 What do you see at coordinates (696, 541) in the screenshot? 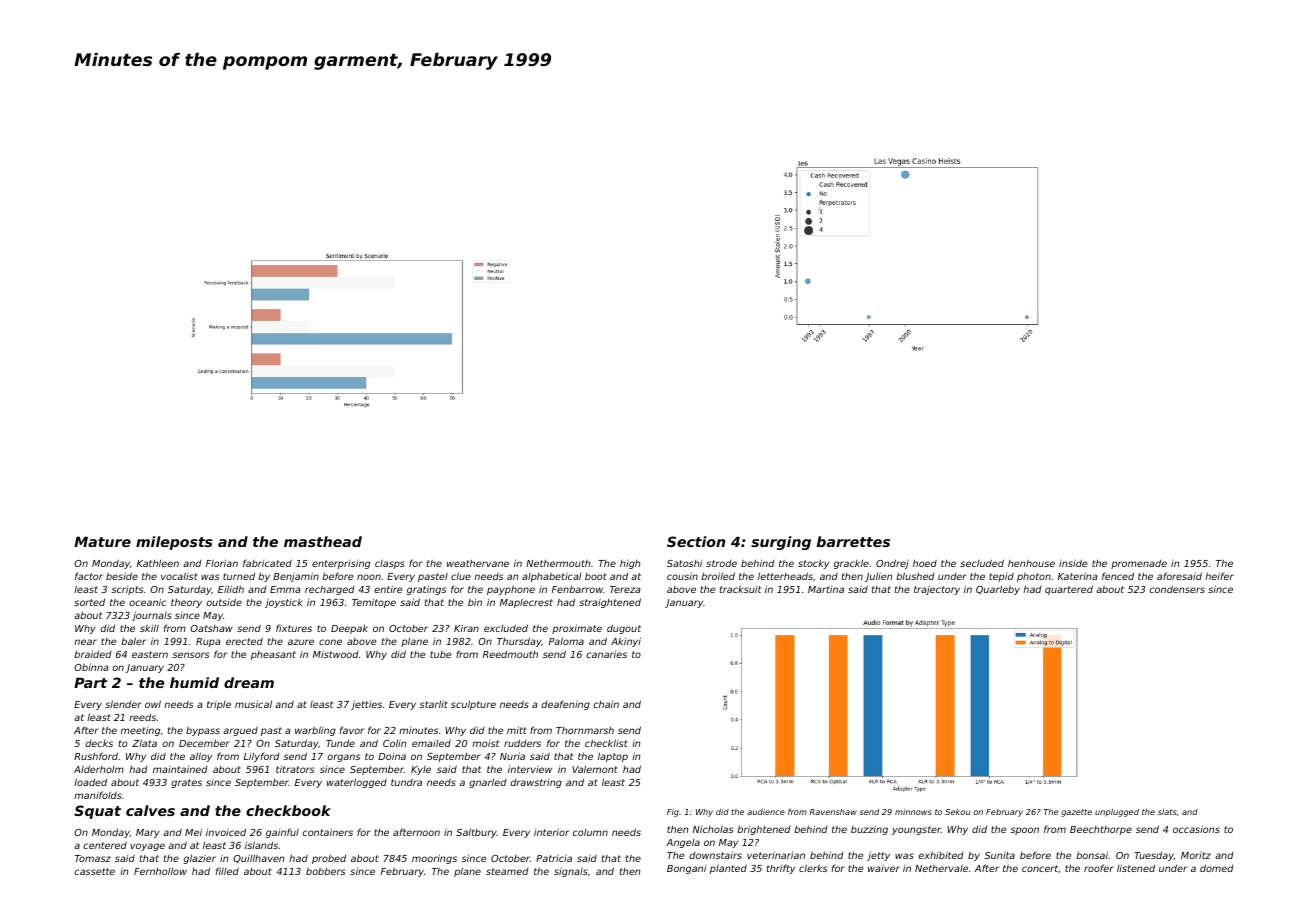
I see `Section` at bounding box center [696, 541].
